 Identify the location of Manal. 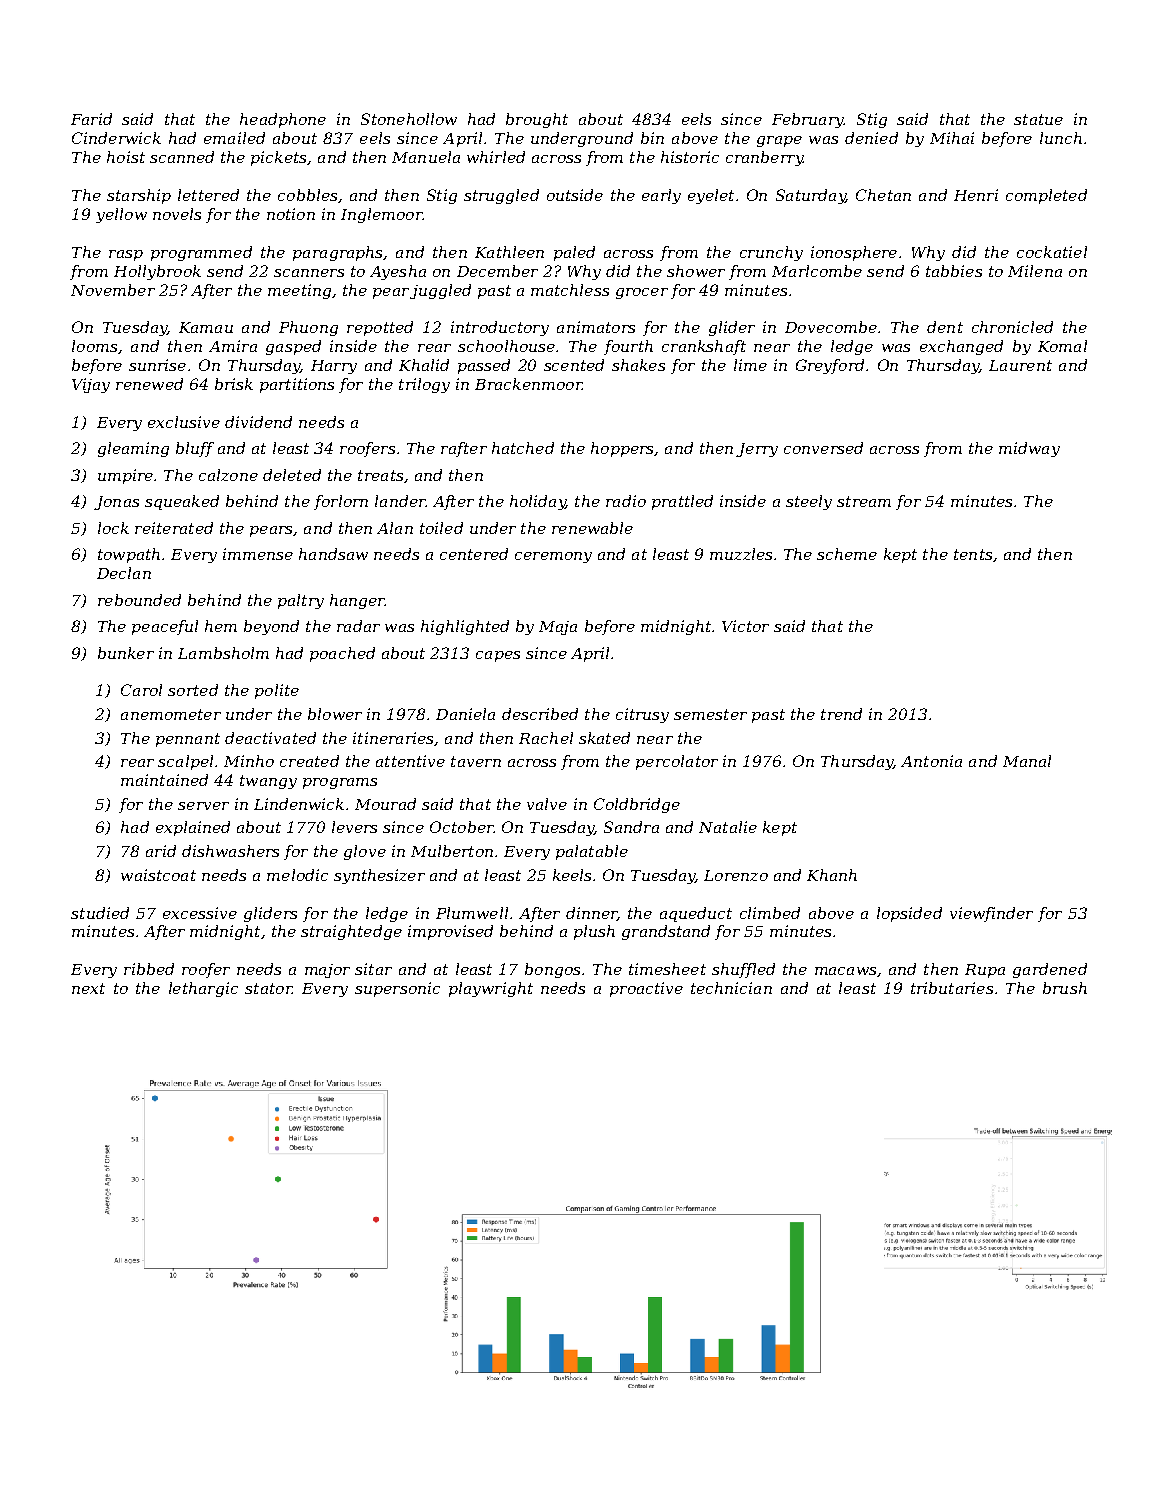
(1027, 761).
